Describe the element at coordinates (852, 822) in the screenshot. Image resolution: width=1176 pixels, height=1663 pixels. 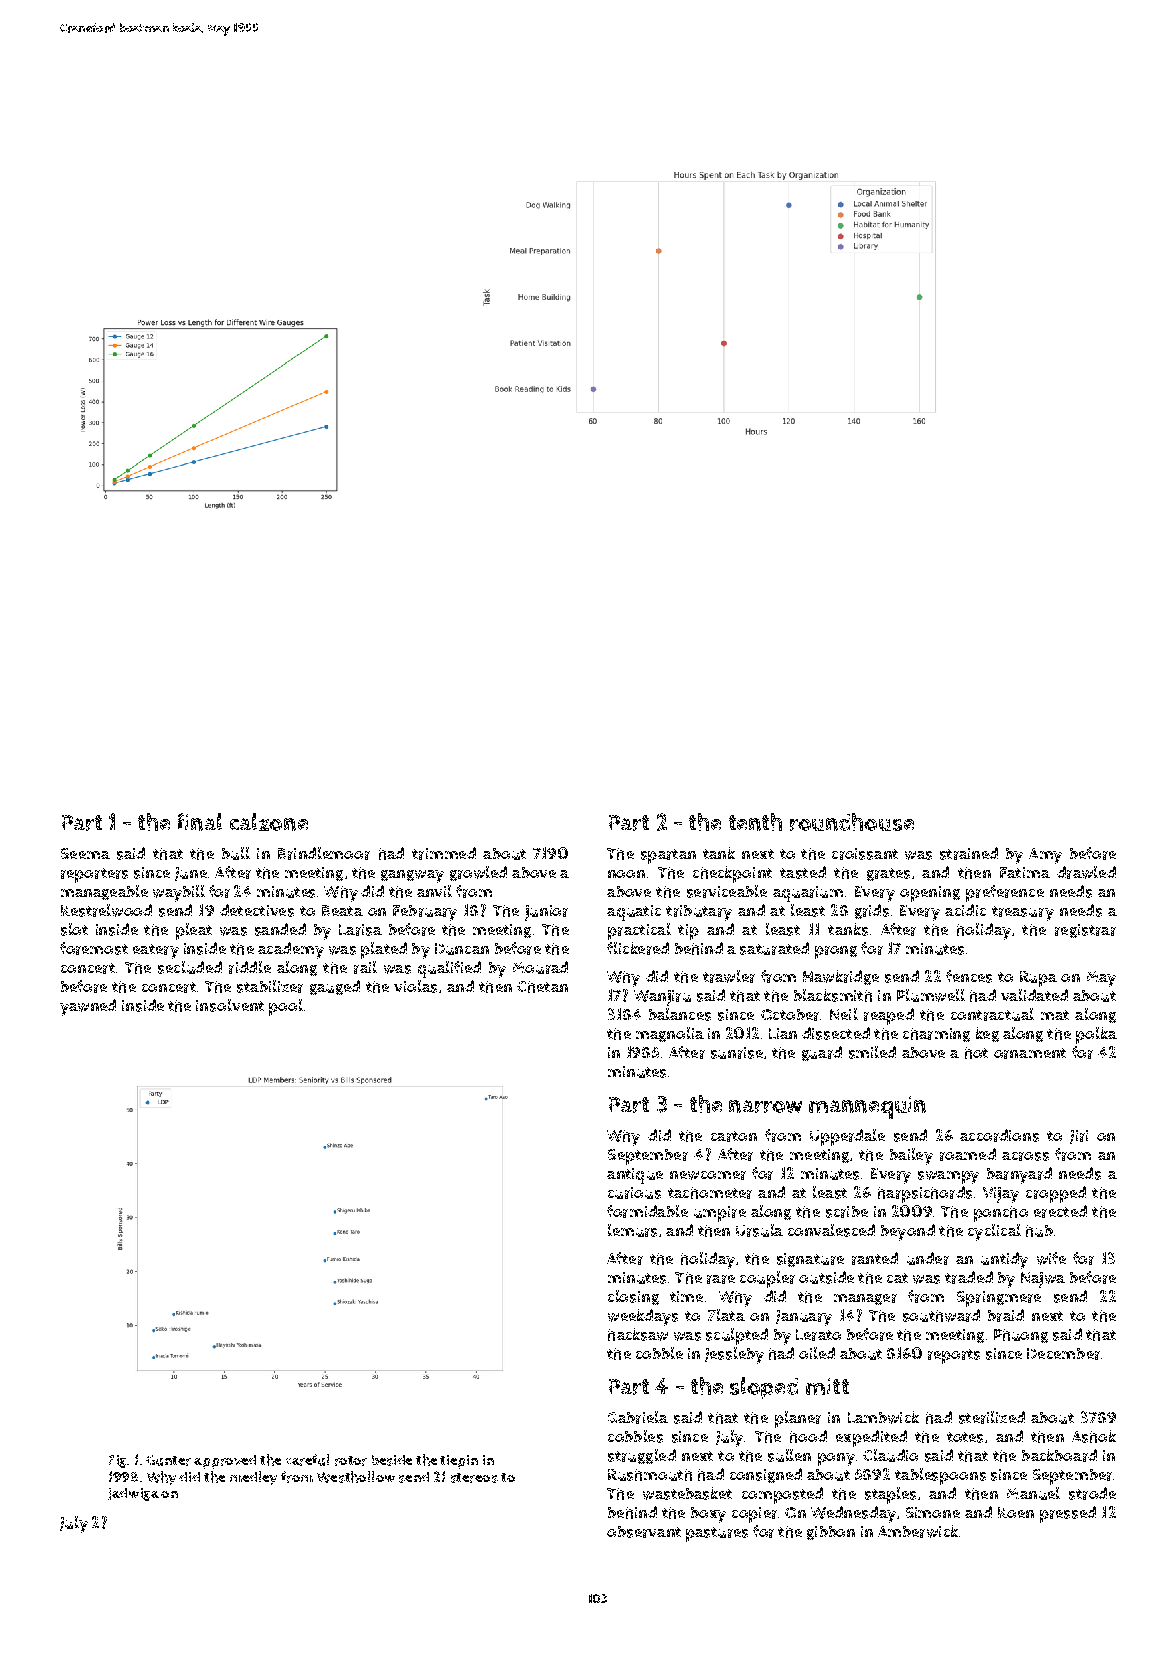
I see `roundhouse` at that location.
